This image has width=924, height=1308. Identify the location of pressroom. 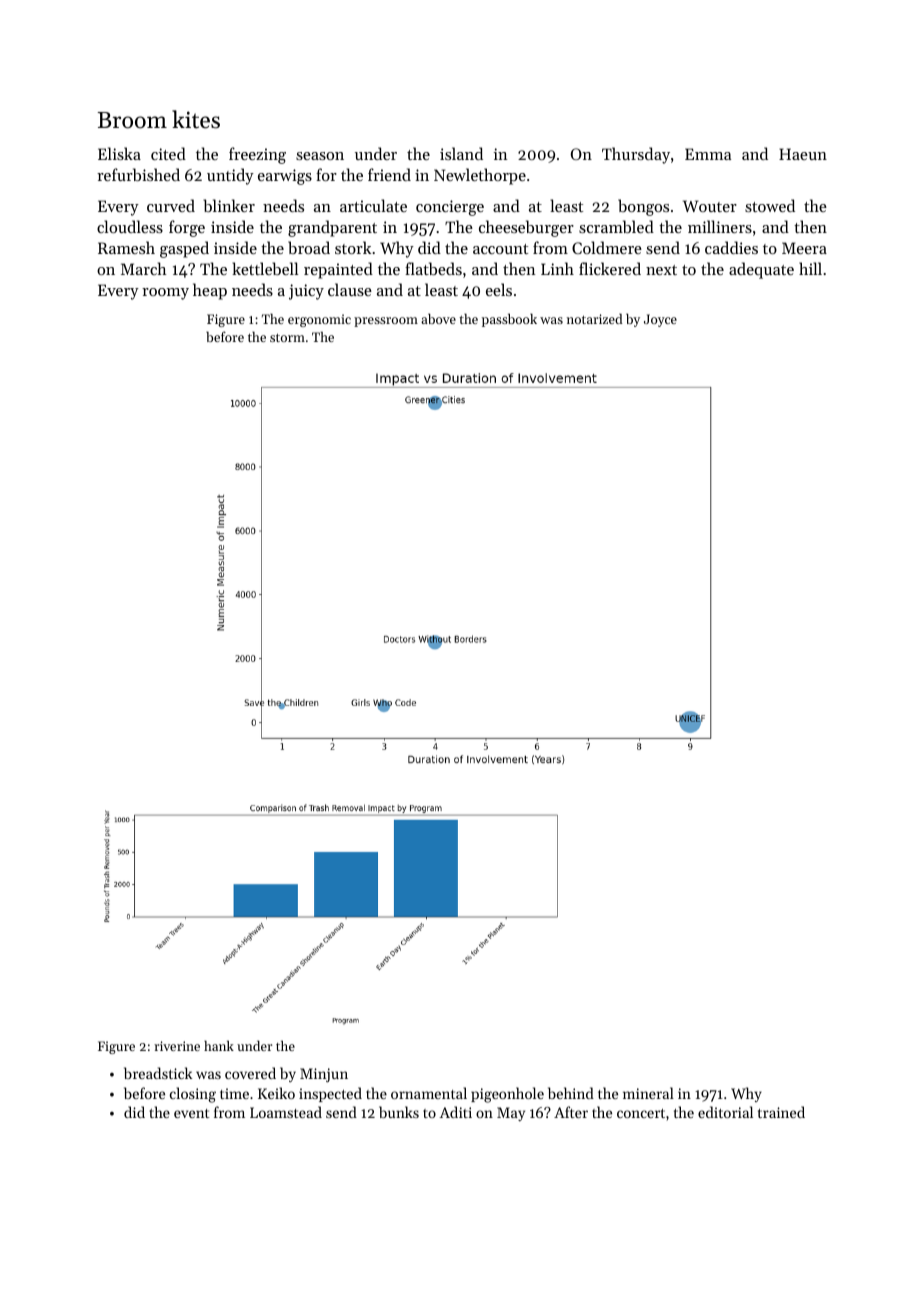
(386, 322).
